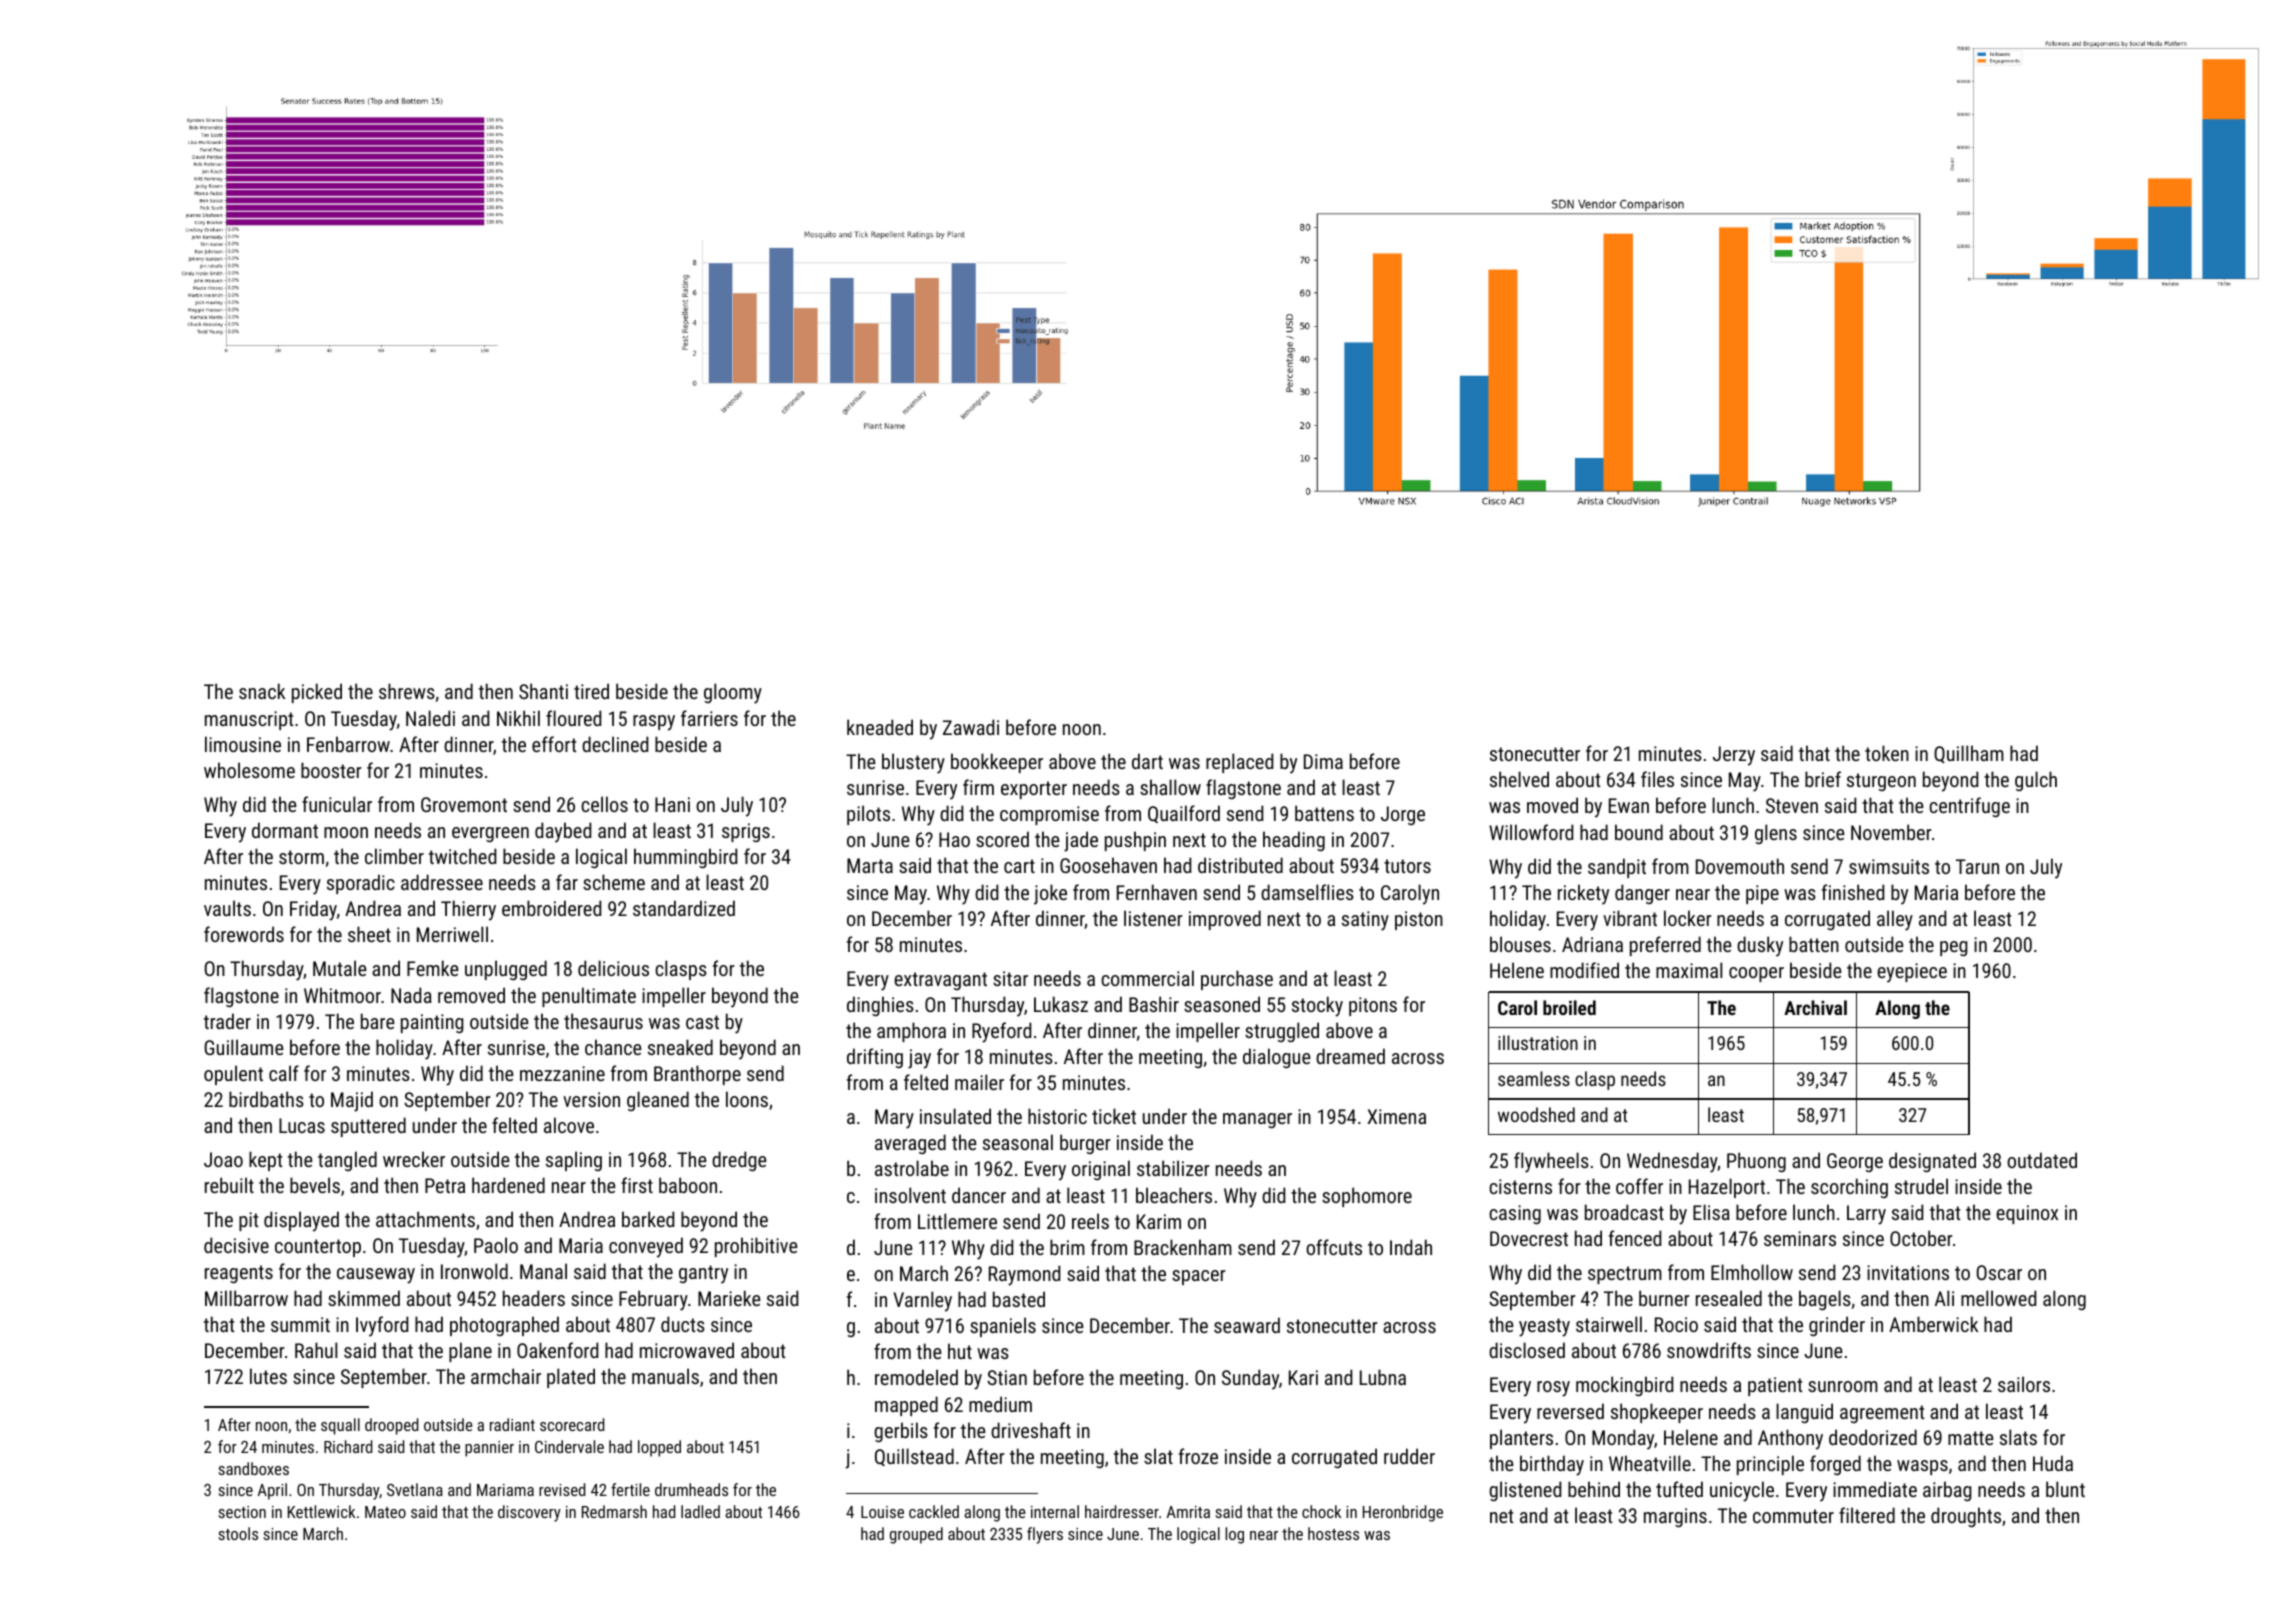  What do you see at coordinates (1569, 1007) in the screenshot?
I see `broiled` at bounding box center [1569, 1007].
